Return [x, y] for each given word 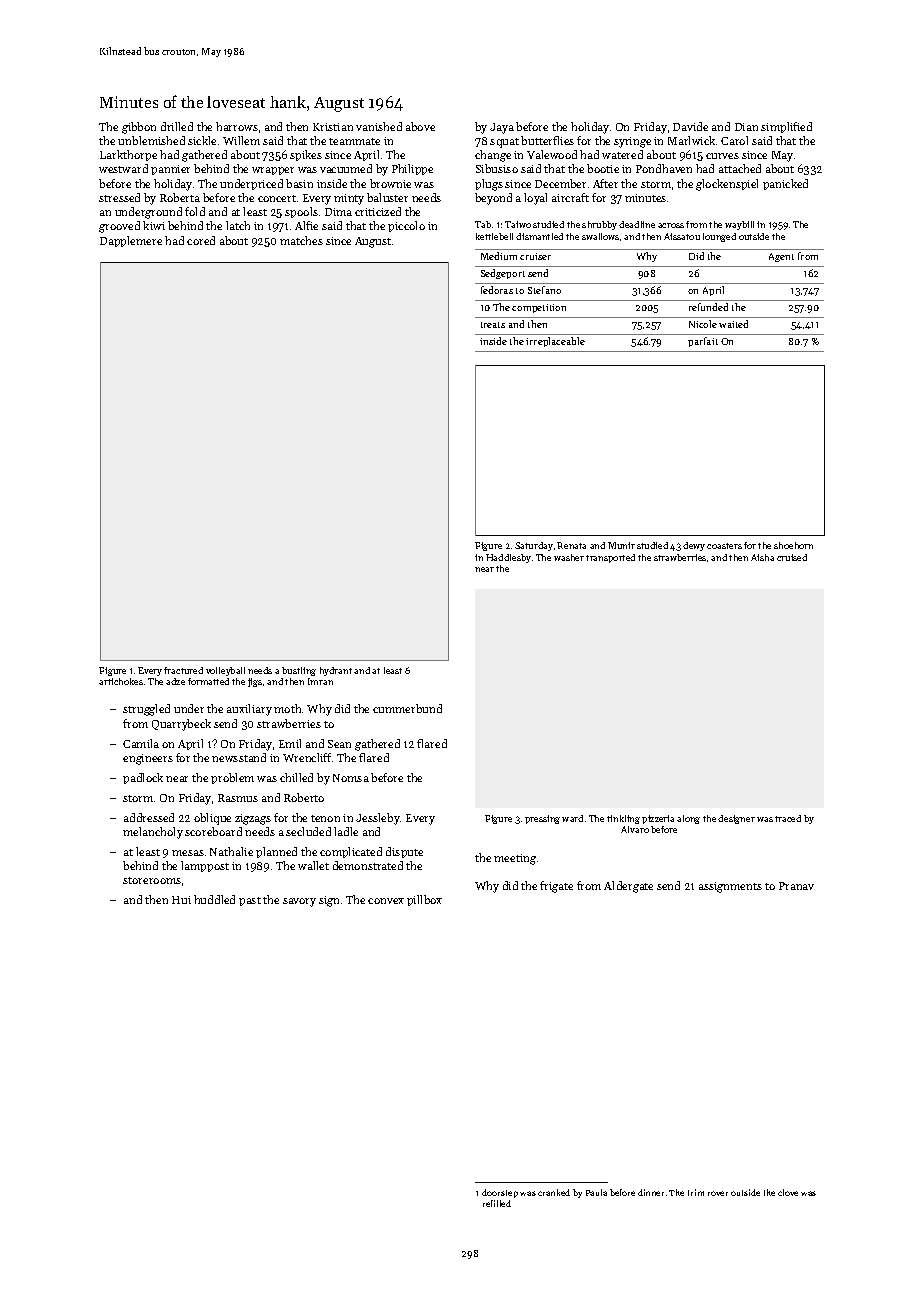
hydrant [336, 671]
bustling [299, 671]
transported [610, 558]
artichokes [121, 681]
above [420, 126]
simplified [786, 127]
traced [788, 818]
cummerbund [407, 708]
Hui [181, 900]
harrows [237, 126]
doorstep [500, 1193]
